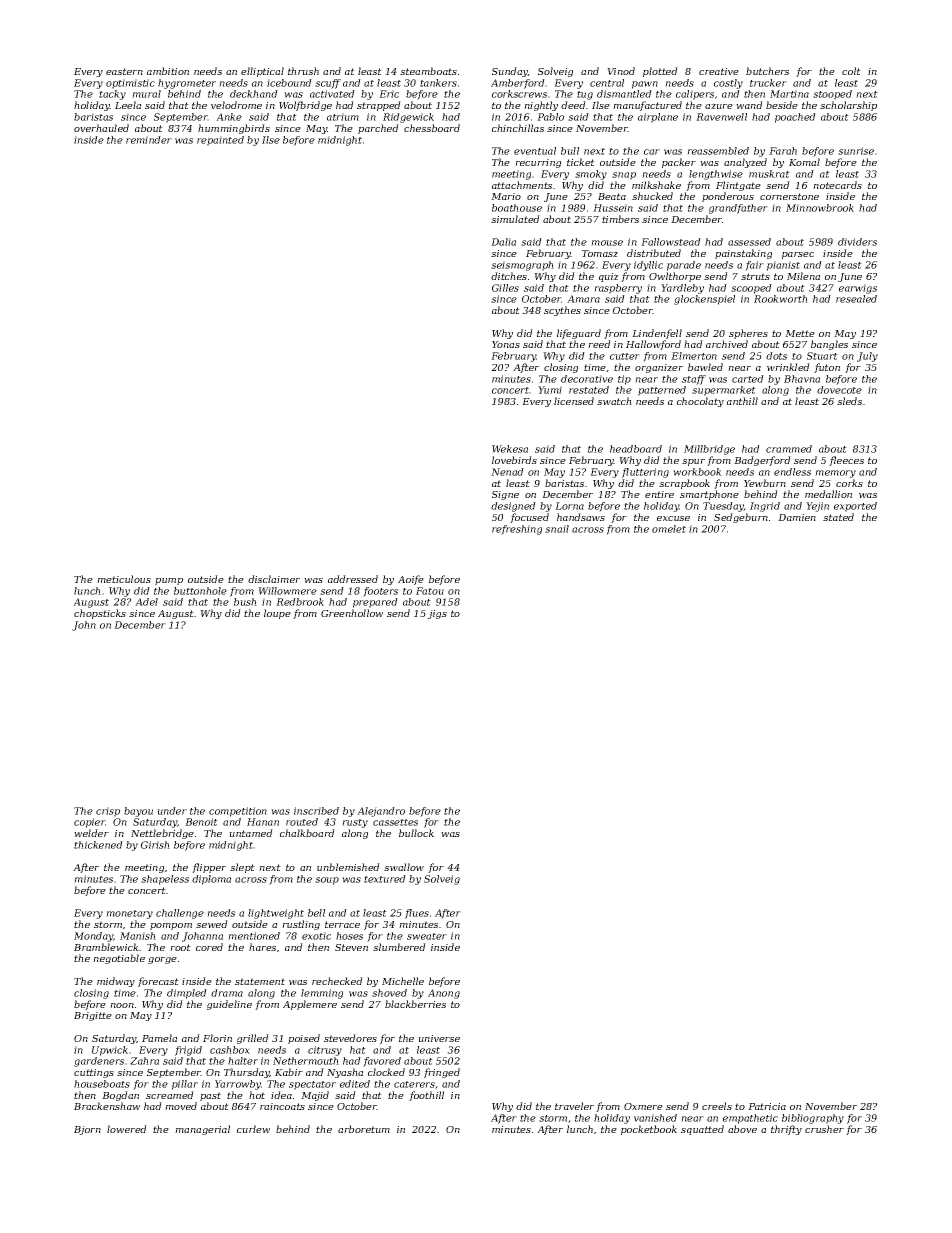 This image has height=1233, width=952. What do you see at coordinates (355, 823) in the image?
I see `rusty` at bounding box center [355, 823].
